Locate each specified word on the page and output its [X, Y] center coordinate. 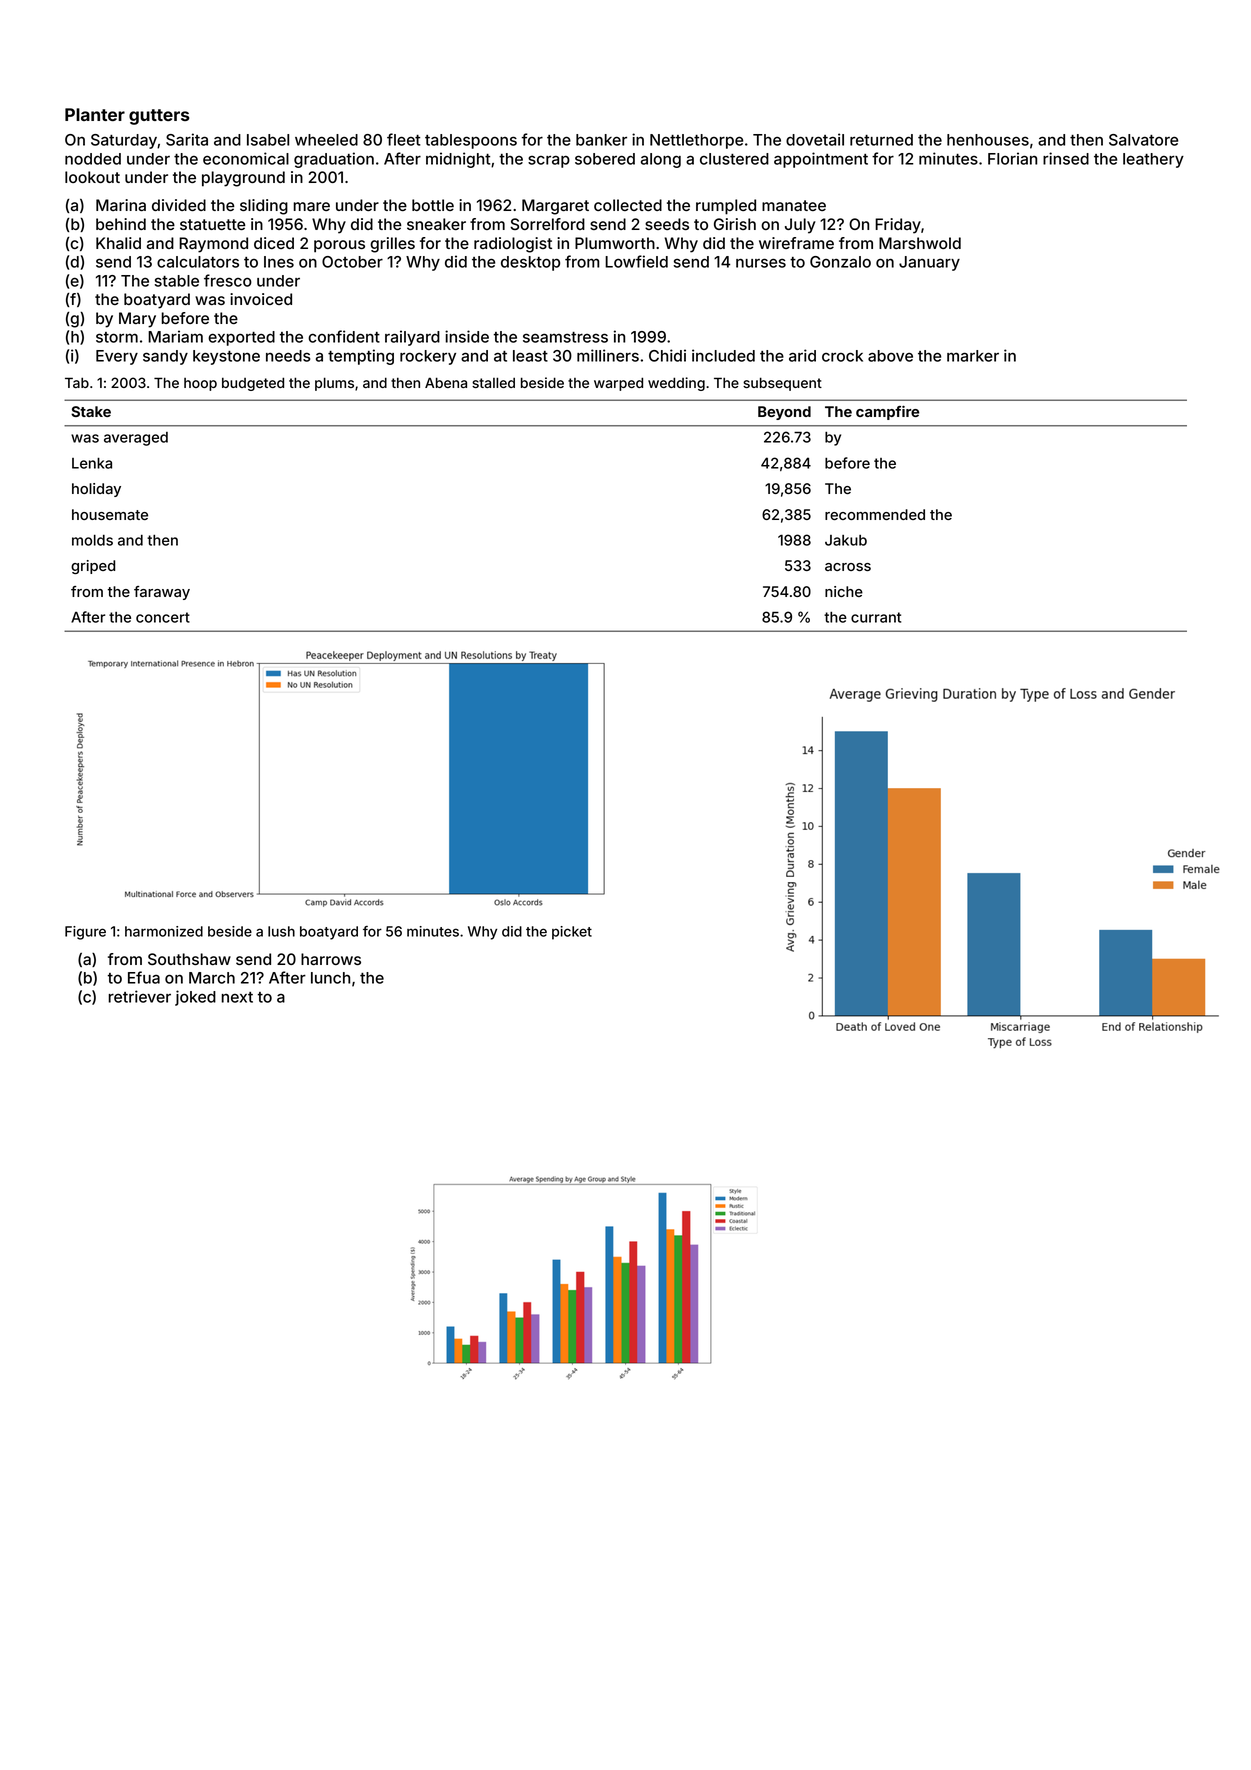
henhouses [988, 140]
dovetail [815, 139]
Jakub [846, 540]
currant [876, 617]
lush [281, 931]
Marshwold [920, 243]
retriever [139, 996]
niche [844, 591]
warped [618, 384]
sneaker [436, 224]
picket [572, 933]
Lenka [92, 463]
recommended [875, 514]
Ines [279, 262]
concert [163, 617]
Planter [95, 114]
